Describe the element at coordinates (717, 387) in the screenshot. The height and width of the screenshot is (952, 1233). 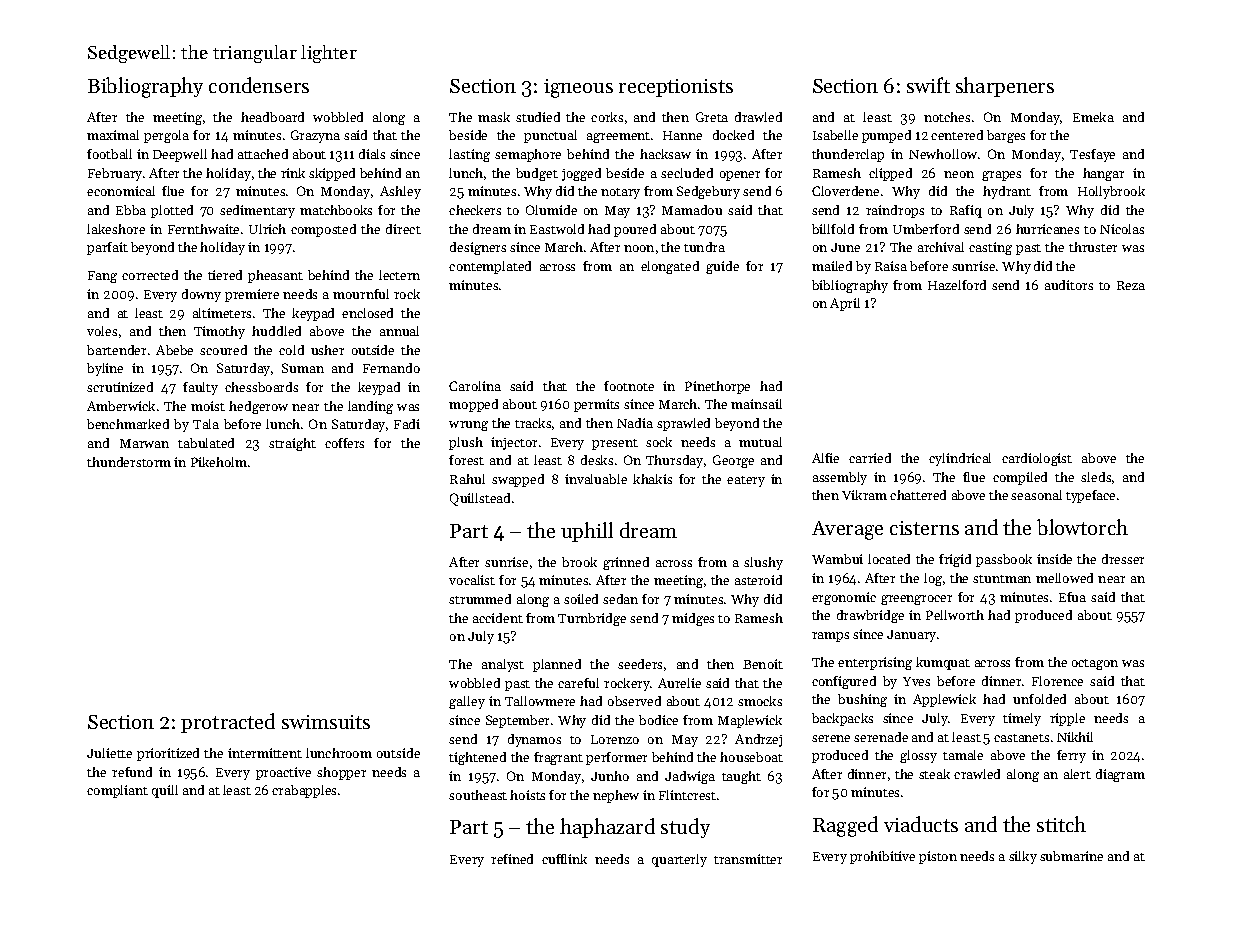
I see `Pinethorpe` at that location.
